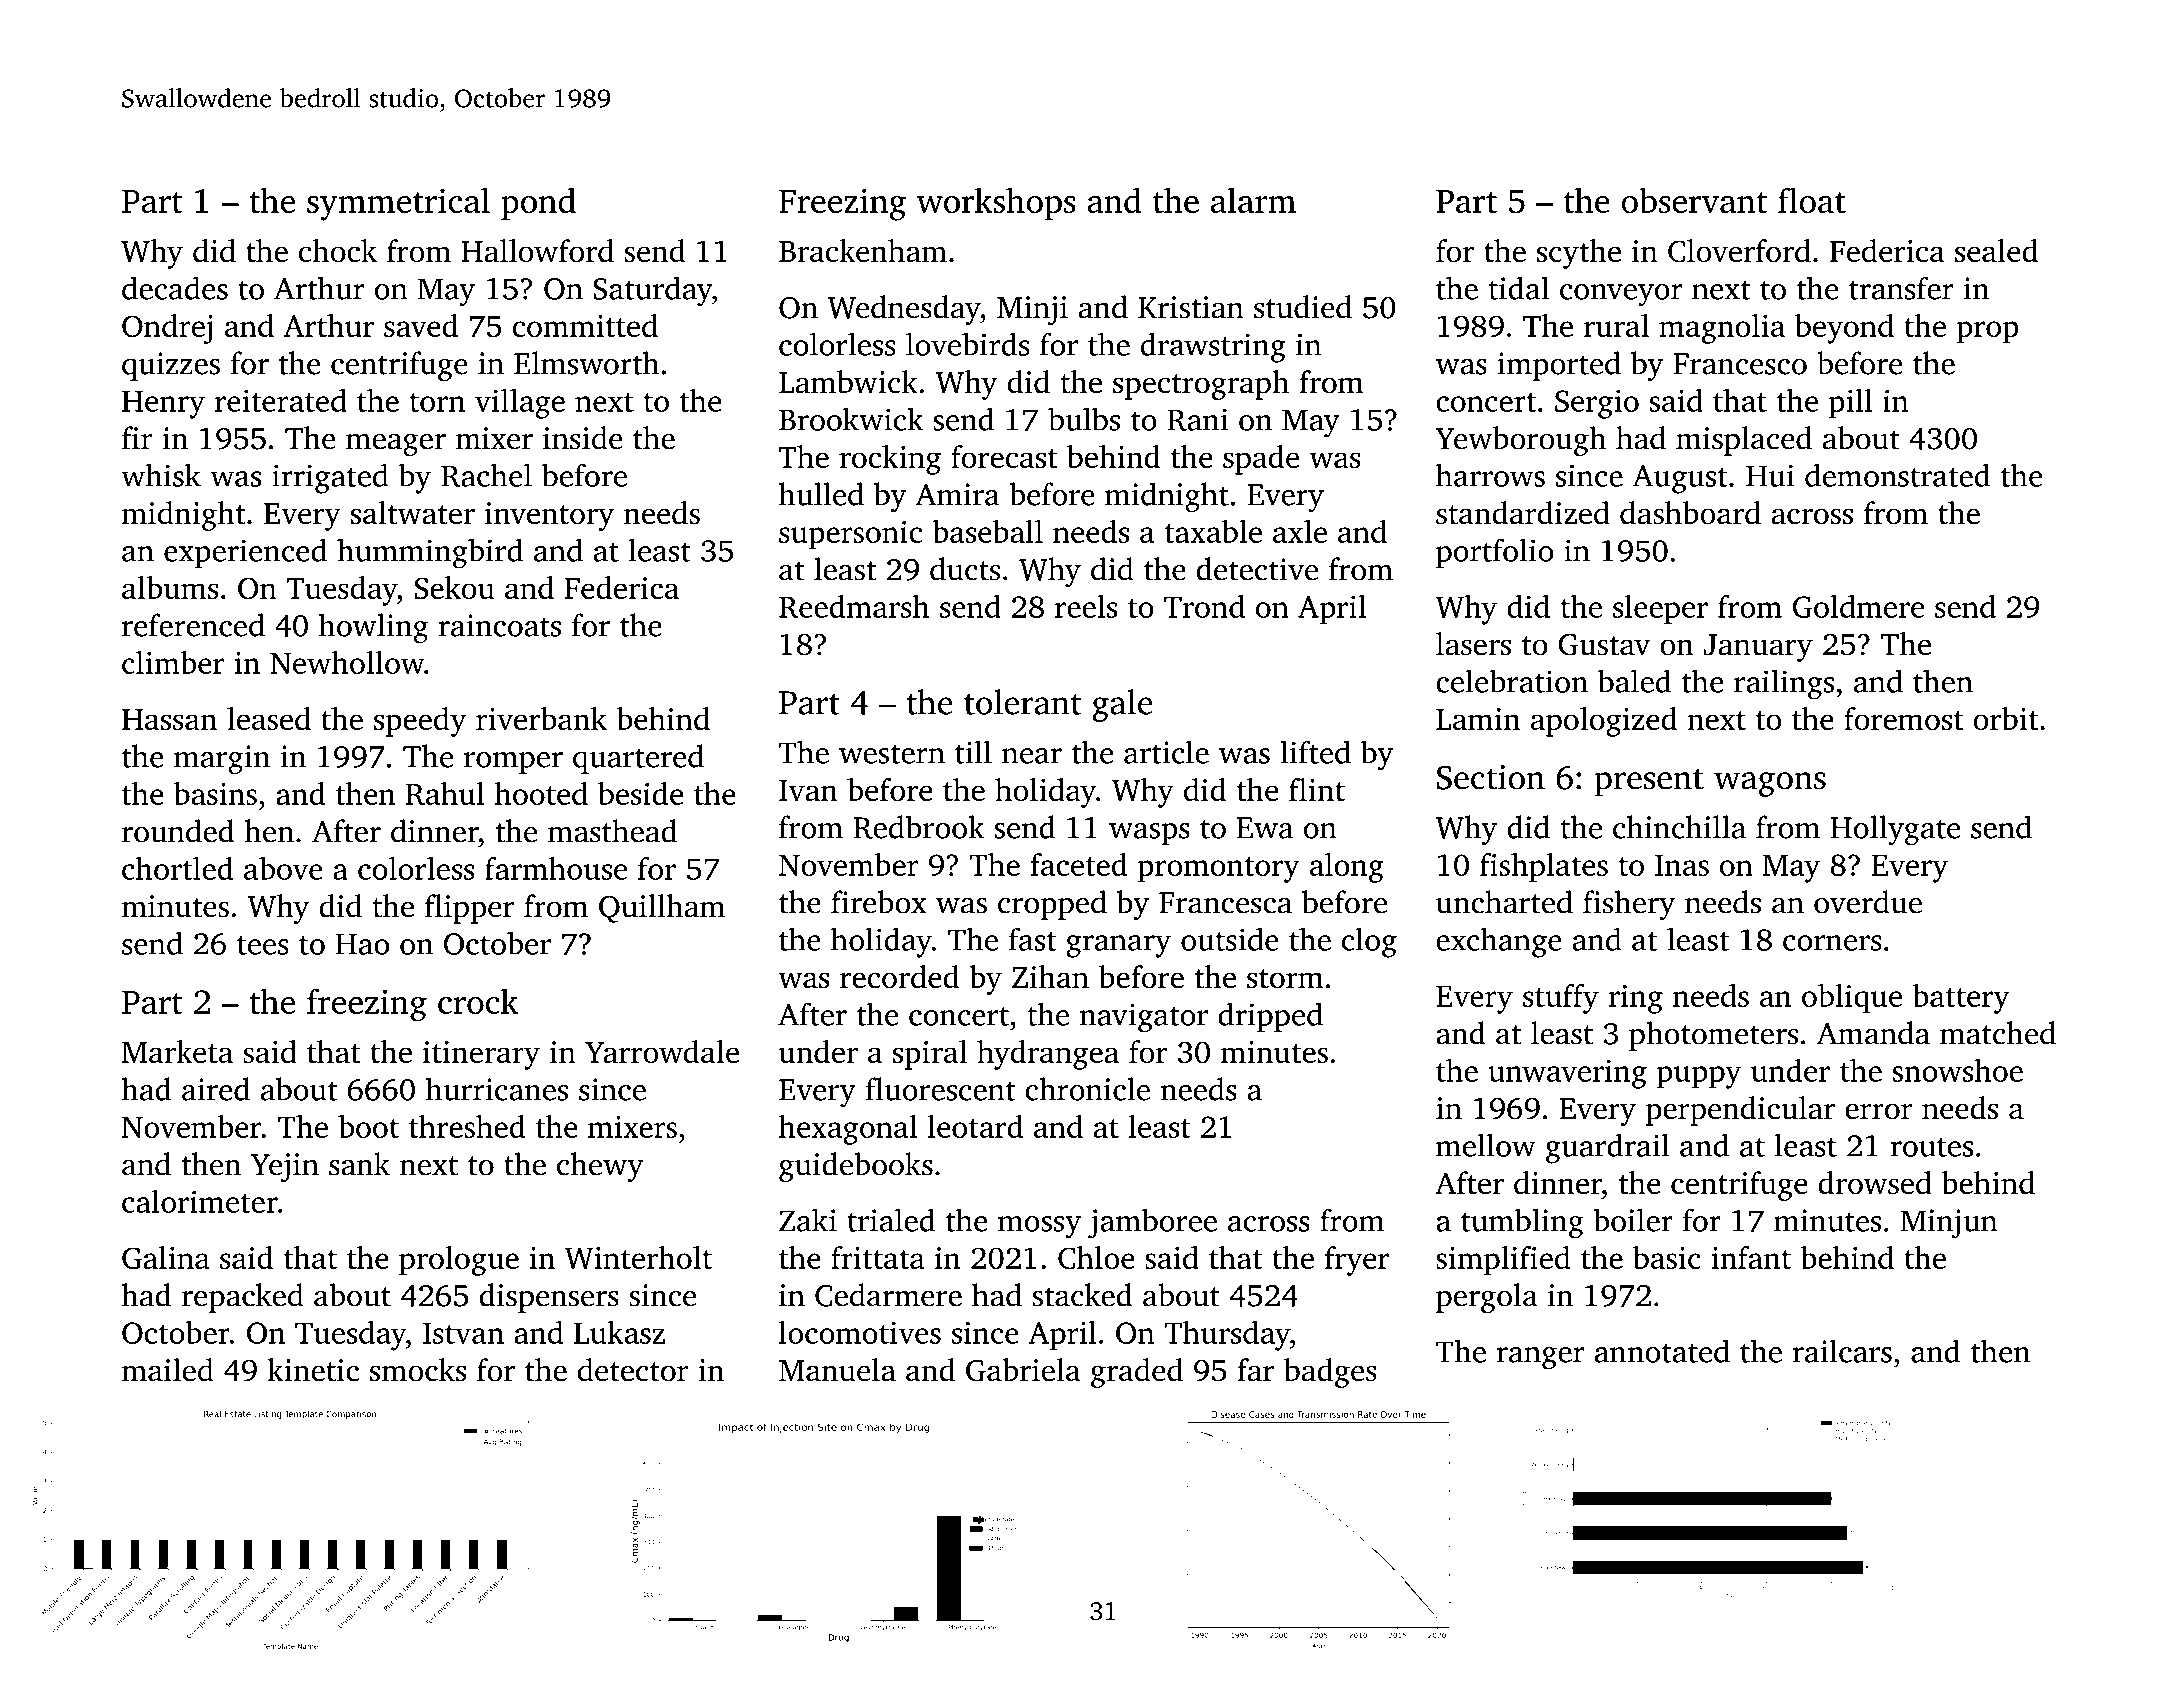 The width and height of the screenshot is (2178, 1683). What do you see at coordinates (854, 606) in the screenshot?
I see `Reedmarsh` at bounding box center [854, 606].
